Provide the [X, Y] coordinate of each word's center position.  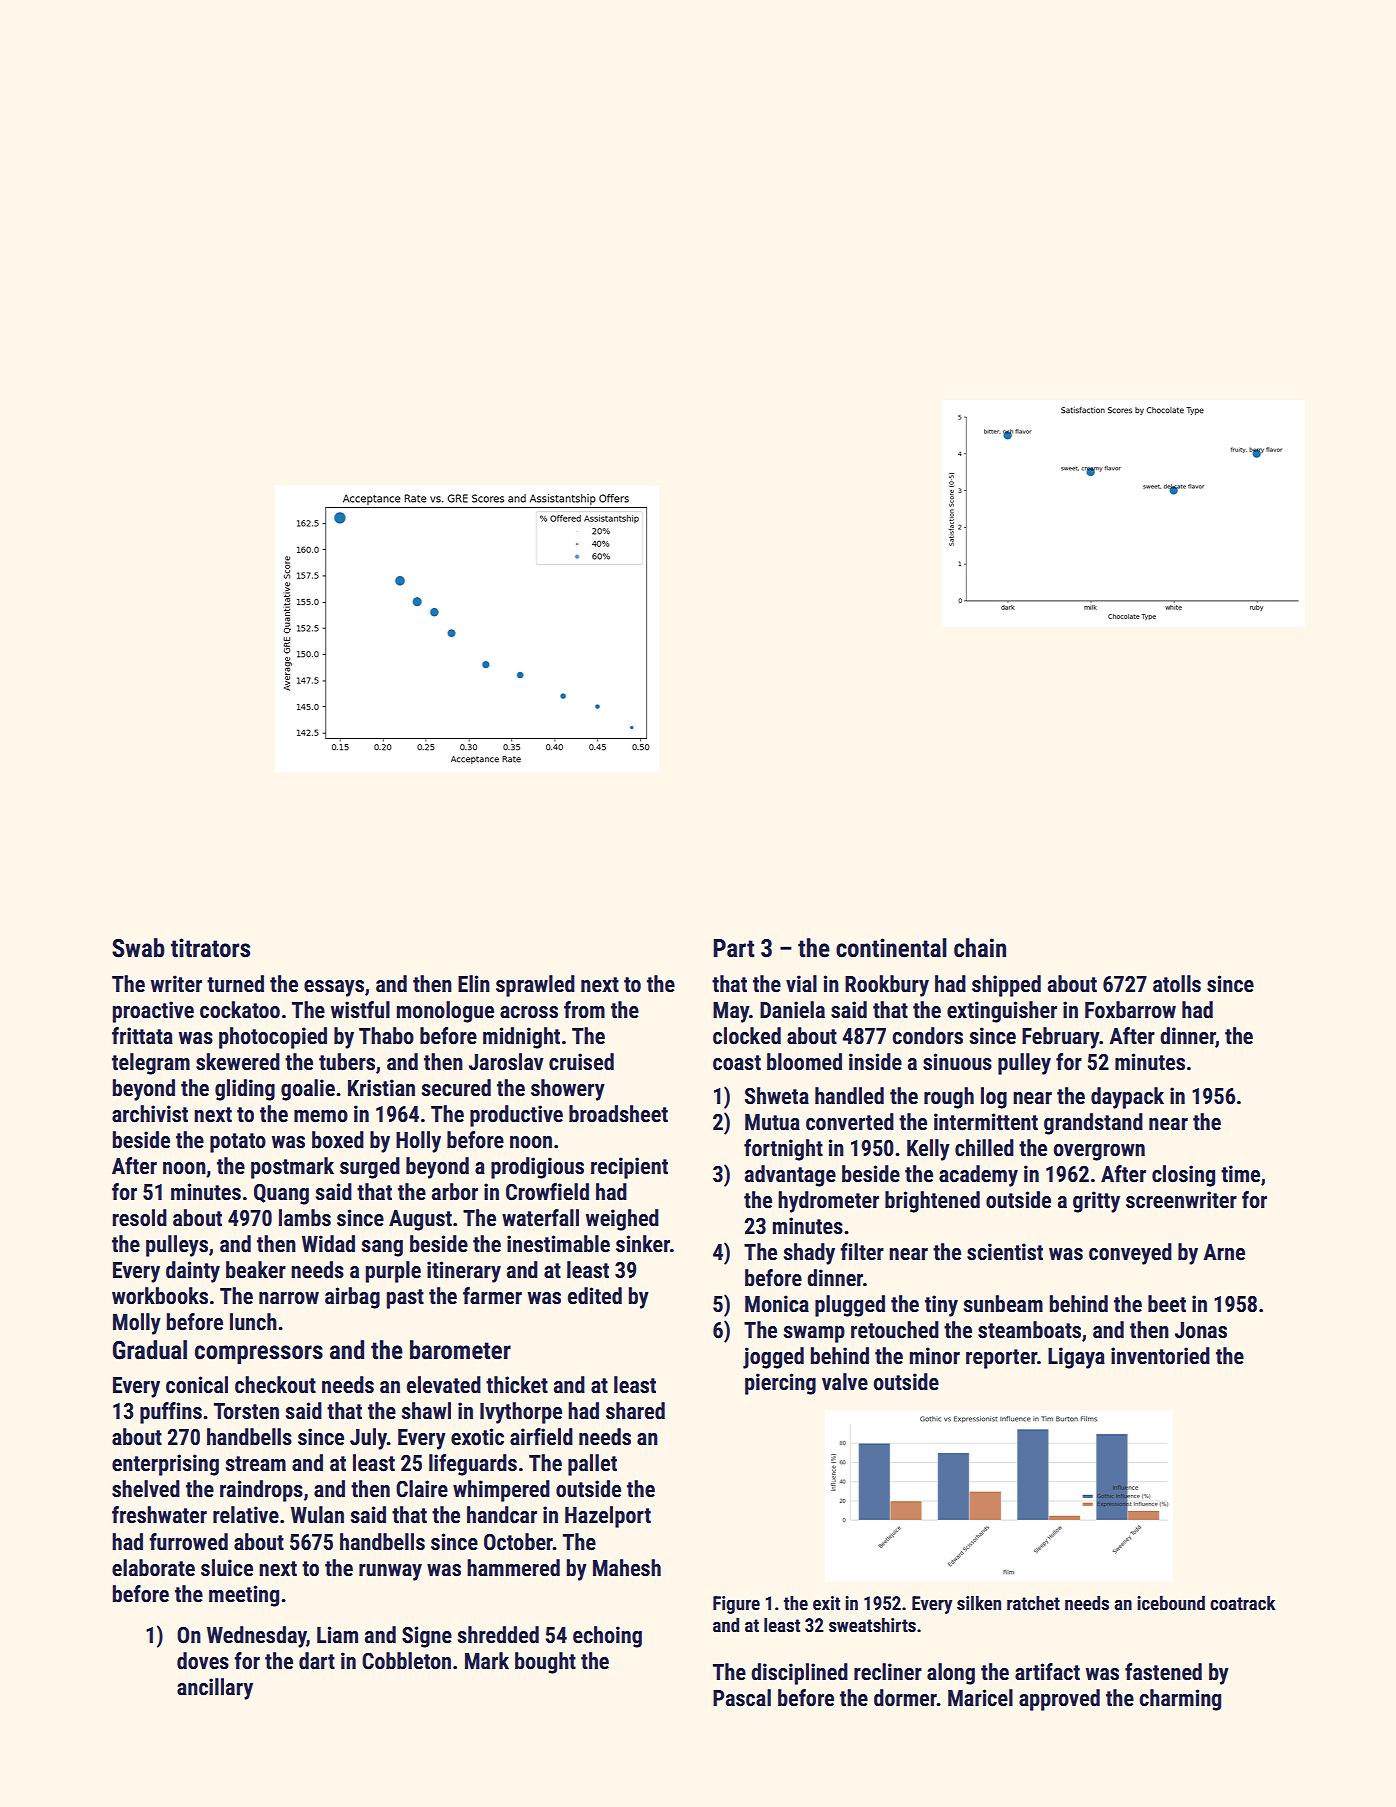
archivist [150, 1114]
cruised [581, 1062]
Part [734, 948]
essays [334, 988]
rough [949, 1098]
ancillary [215, 1689]
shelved [146, 1489]
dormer [905, 1698]
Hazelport [608, 1517]
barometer [460, 1350]
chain [980, 948]
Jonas [1201, 1330]
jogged [773, 1358]
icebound [1171, 1603]
